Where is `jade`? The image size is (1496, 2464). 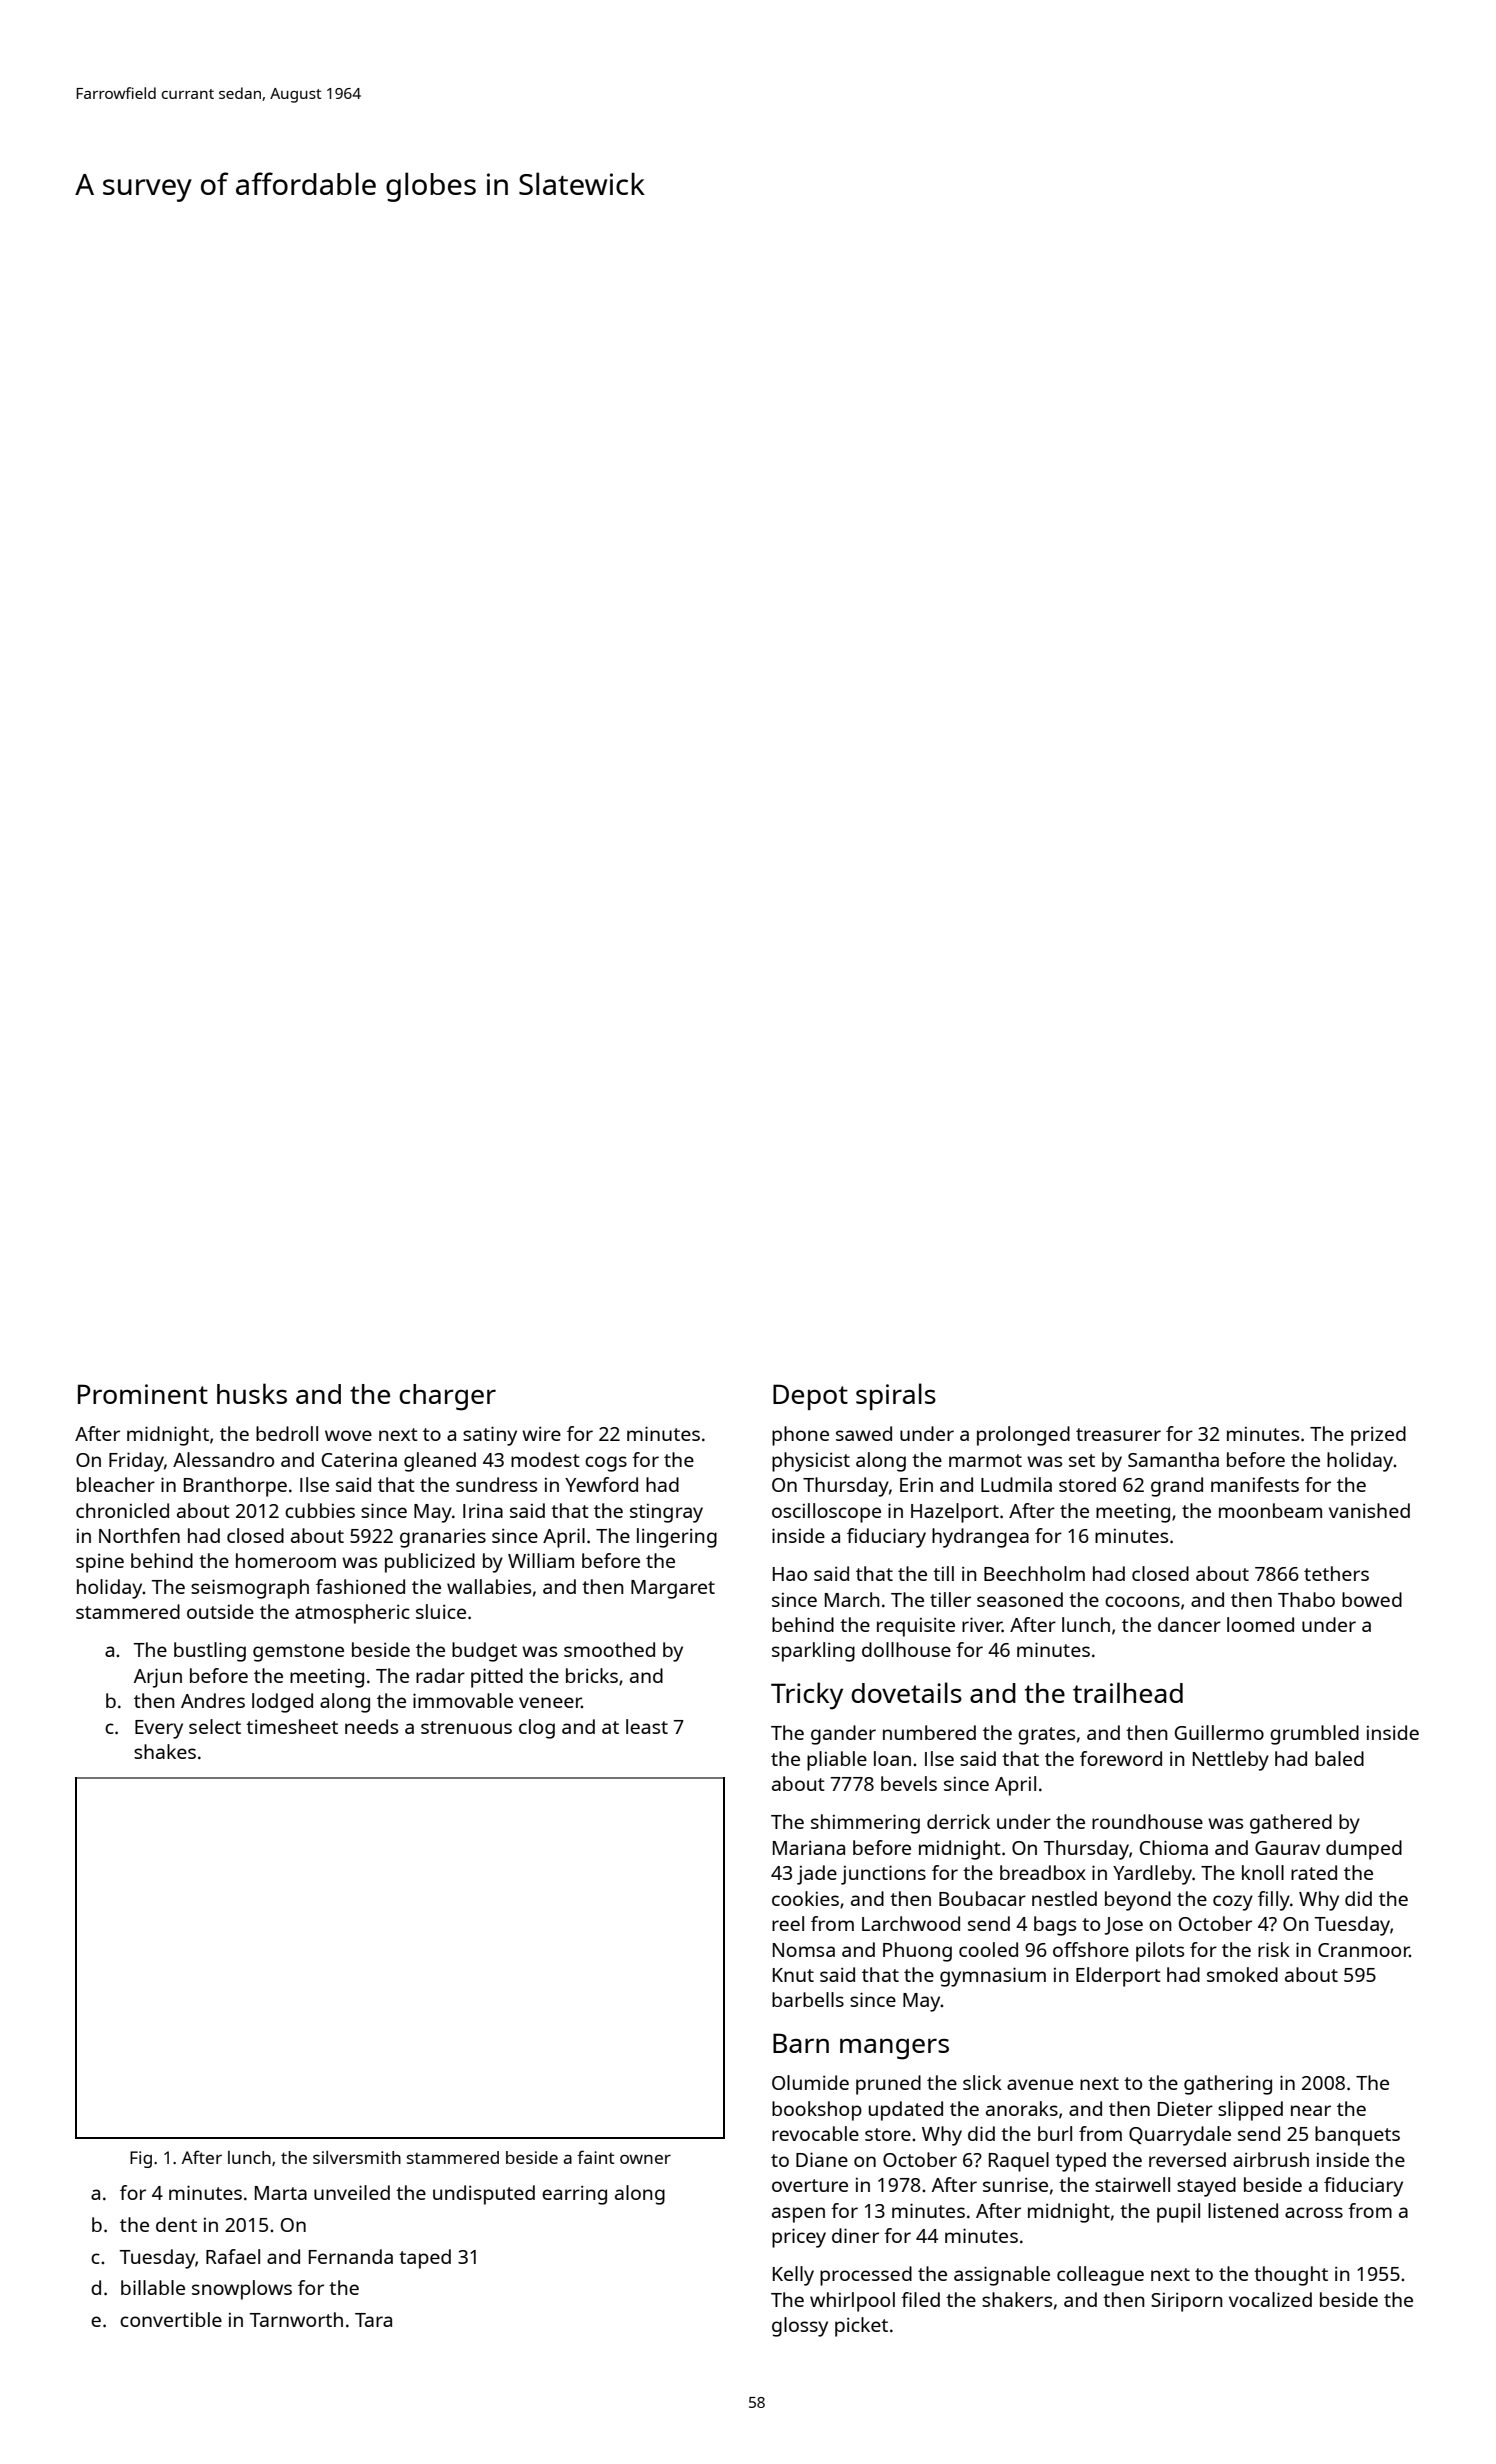 jade is located at coordinates (817, 1875).
